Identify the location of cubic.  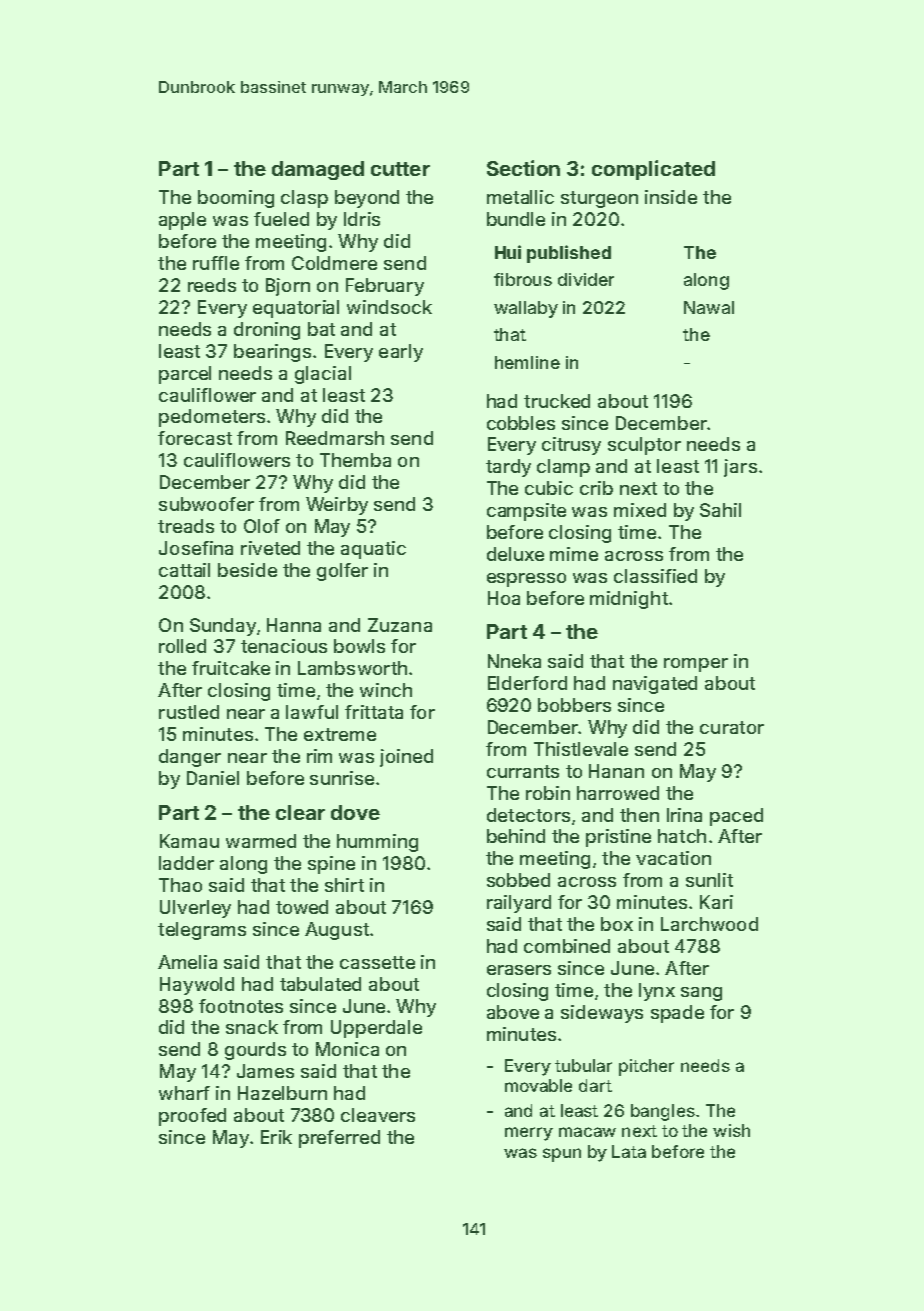
(549, 488).
